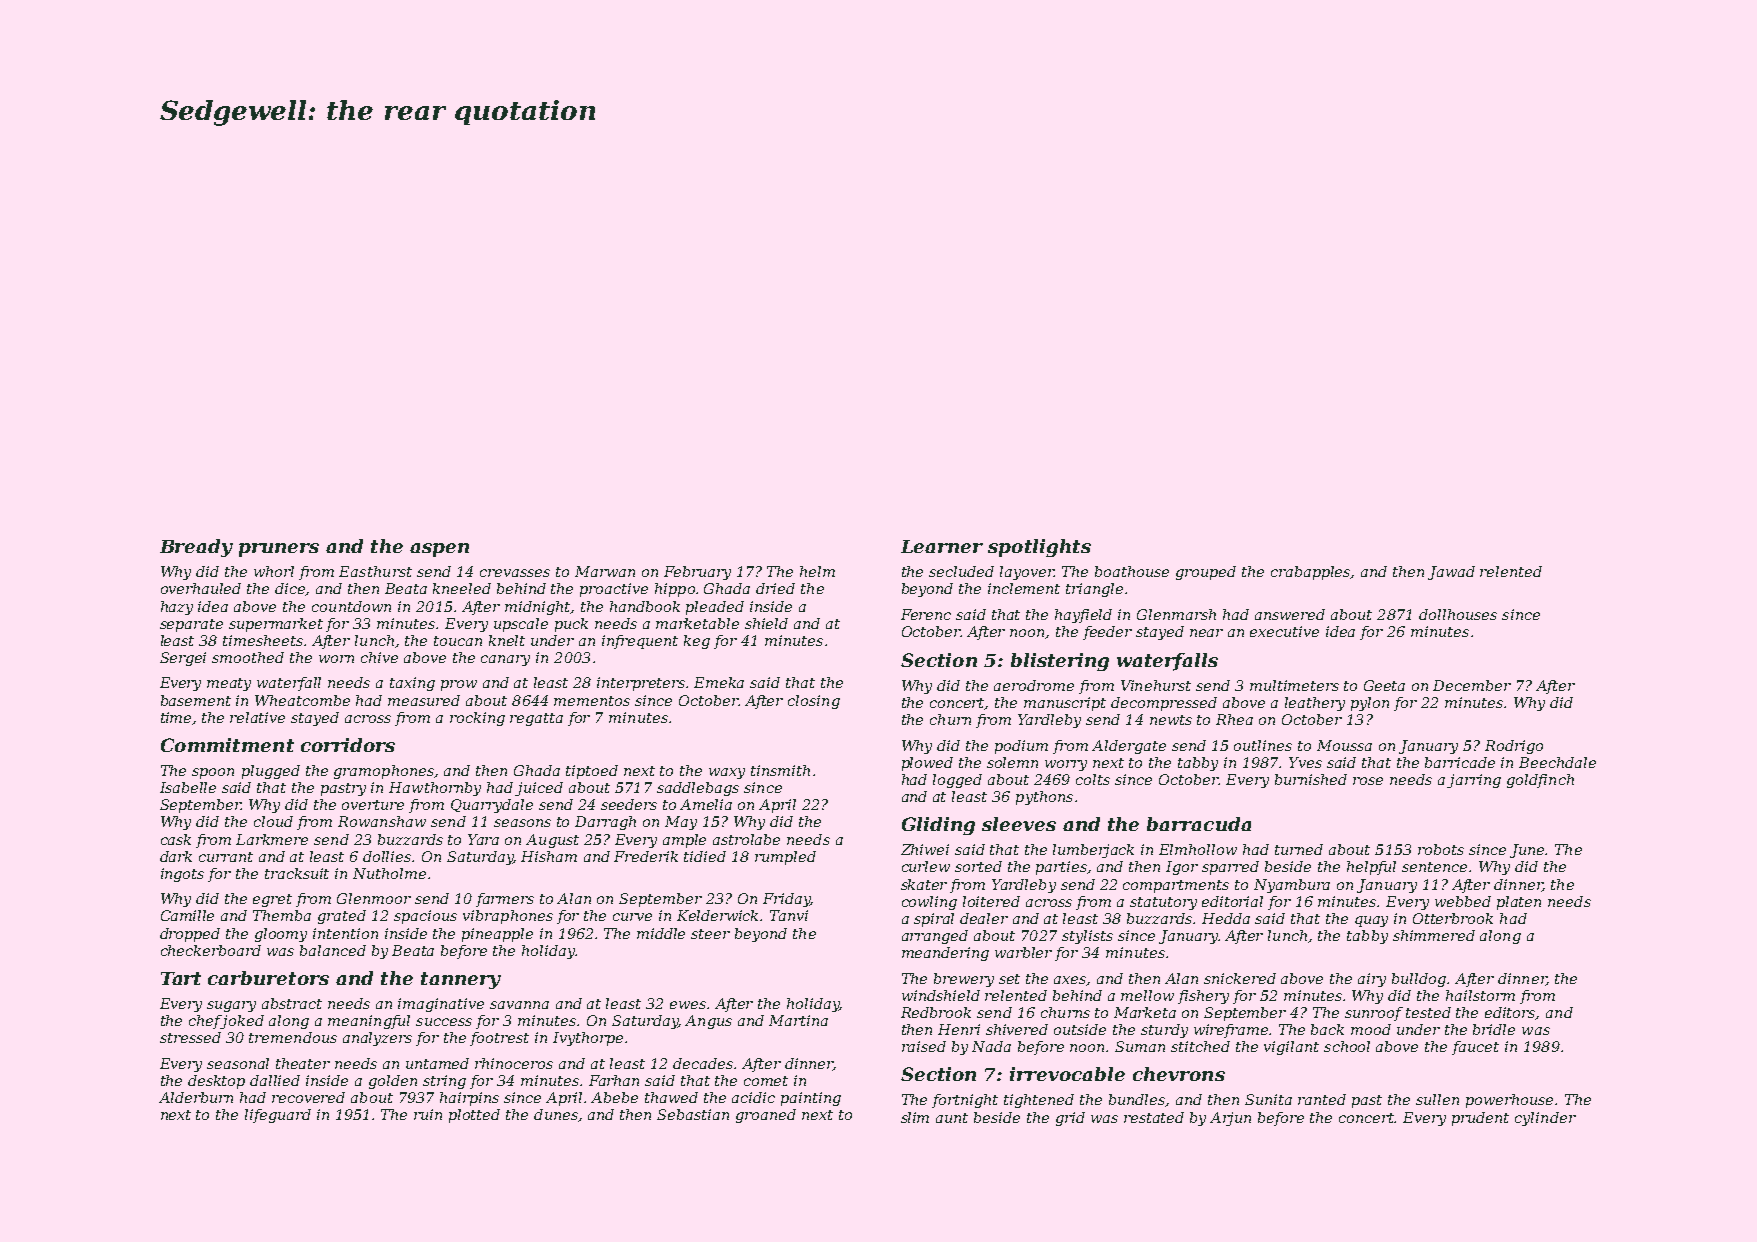 The image size is (1757, 1242). What do you see at coordinates (1087, 937) in the screenshot?
I see `stylists` at bounding box center [1087, 937].
